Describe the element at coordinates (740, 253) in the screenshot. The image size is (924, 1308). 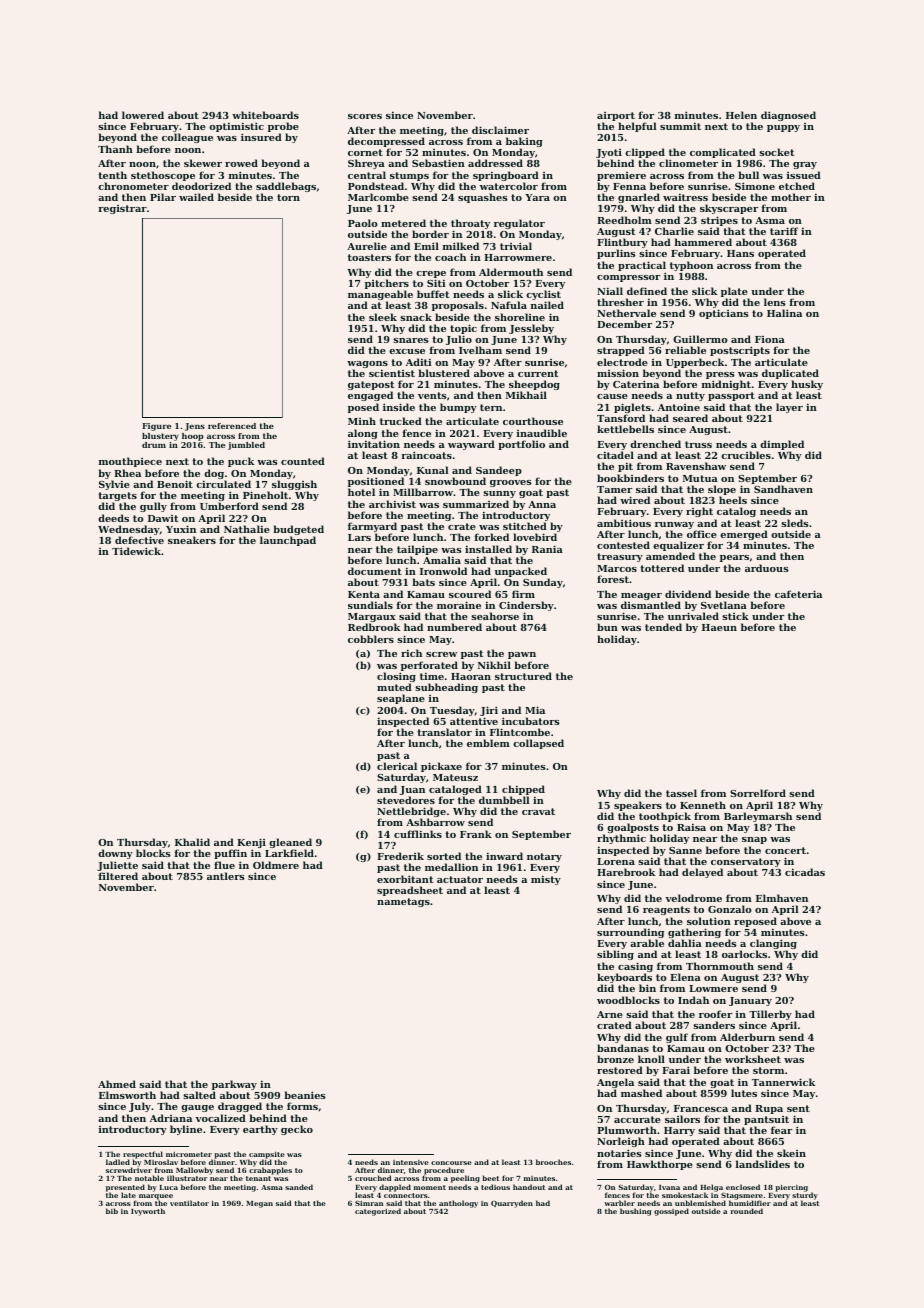
I see `Hans` at that location.
